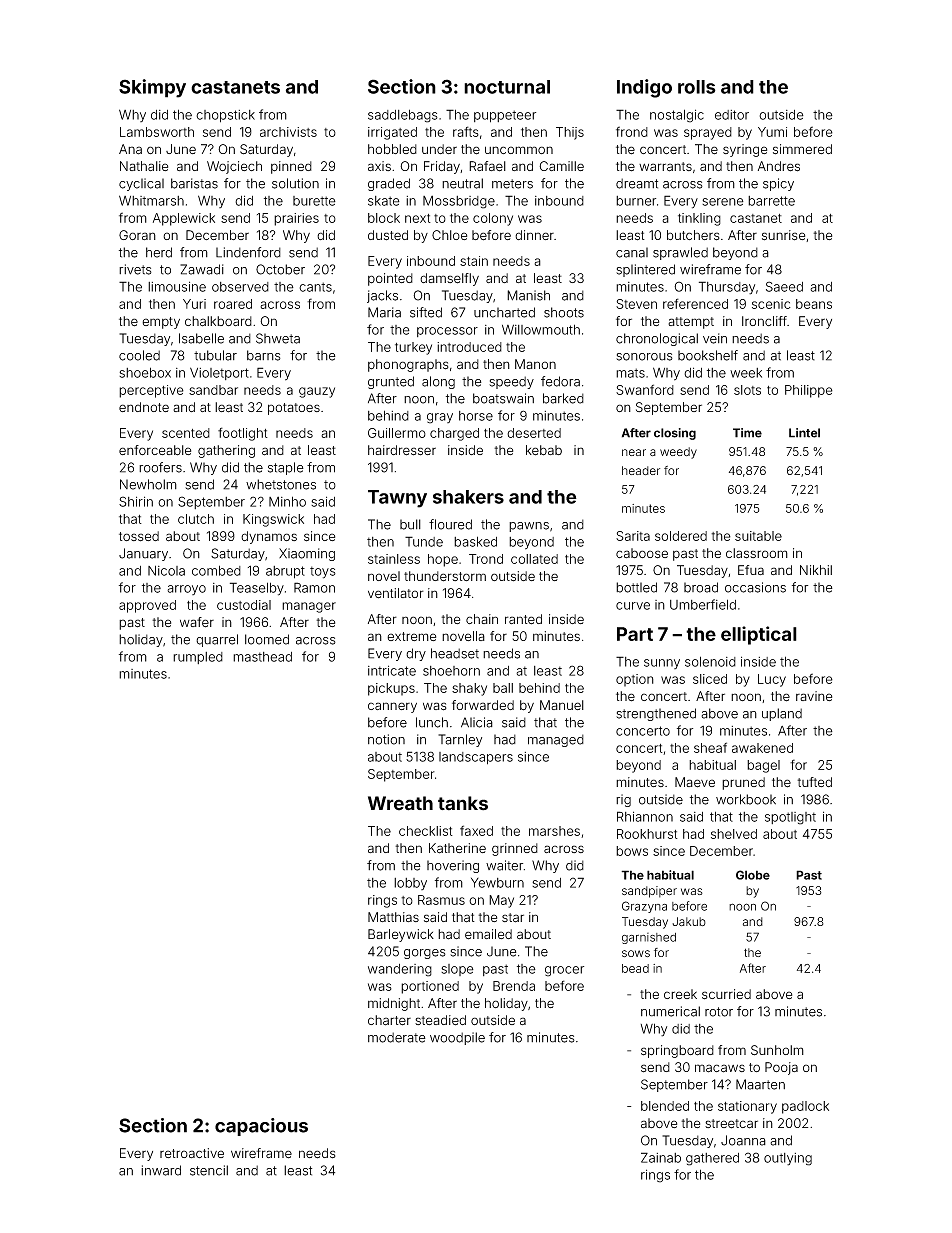  Describe the element at coordinates (393, 917) in the screenshot. I see `Matthias` at that location.
